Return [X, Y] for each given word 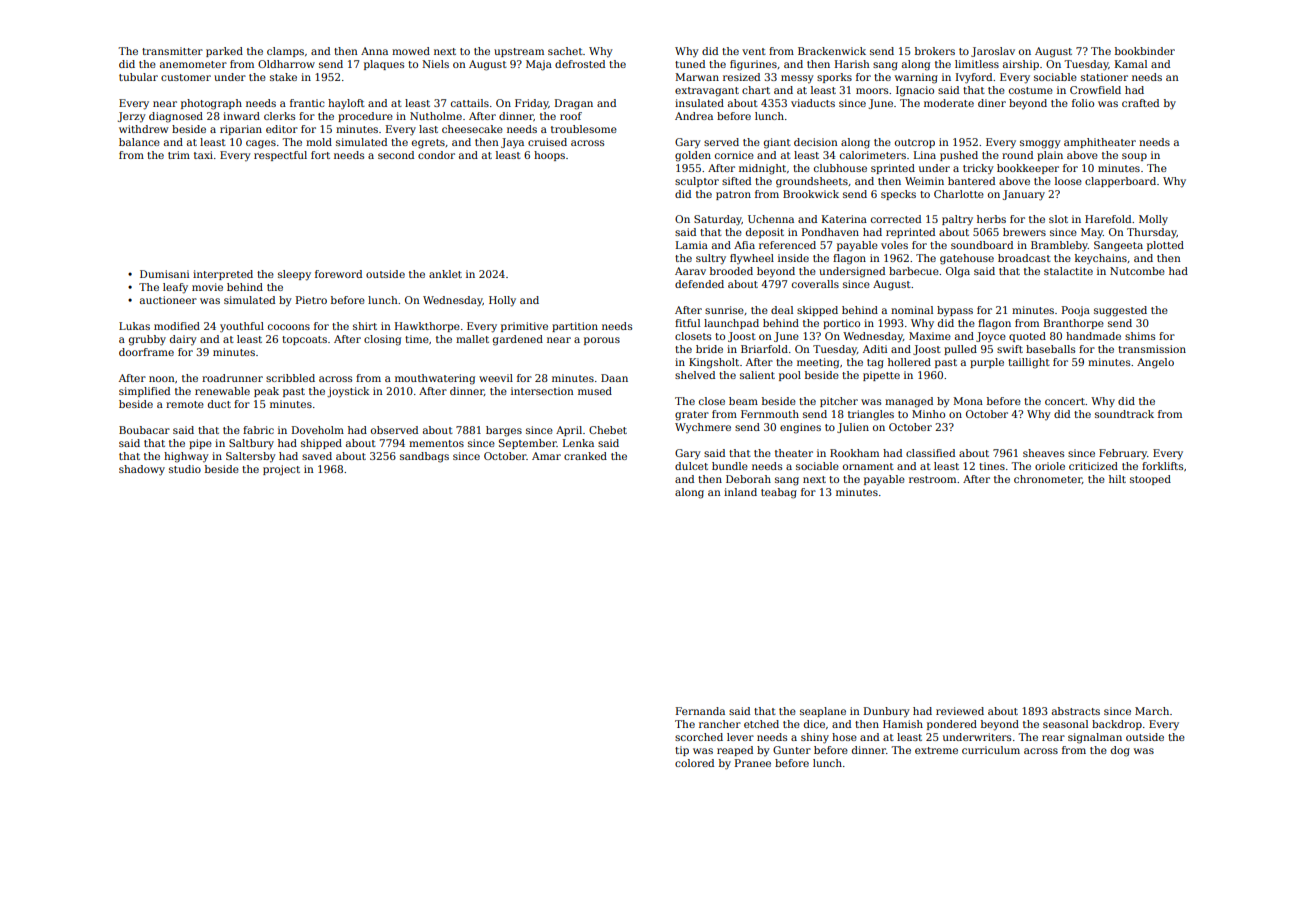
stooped [1150, 480]
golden [693, 156]
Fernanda [700, 711]
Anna [374, 51]
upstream [519, 52]
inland [740, 492]
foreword [338, 274]
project [281, 470]
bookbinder [1145, 51]
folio [1083, 103]
